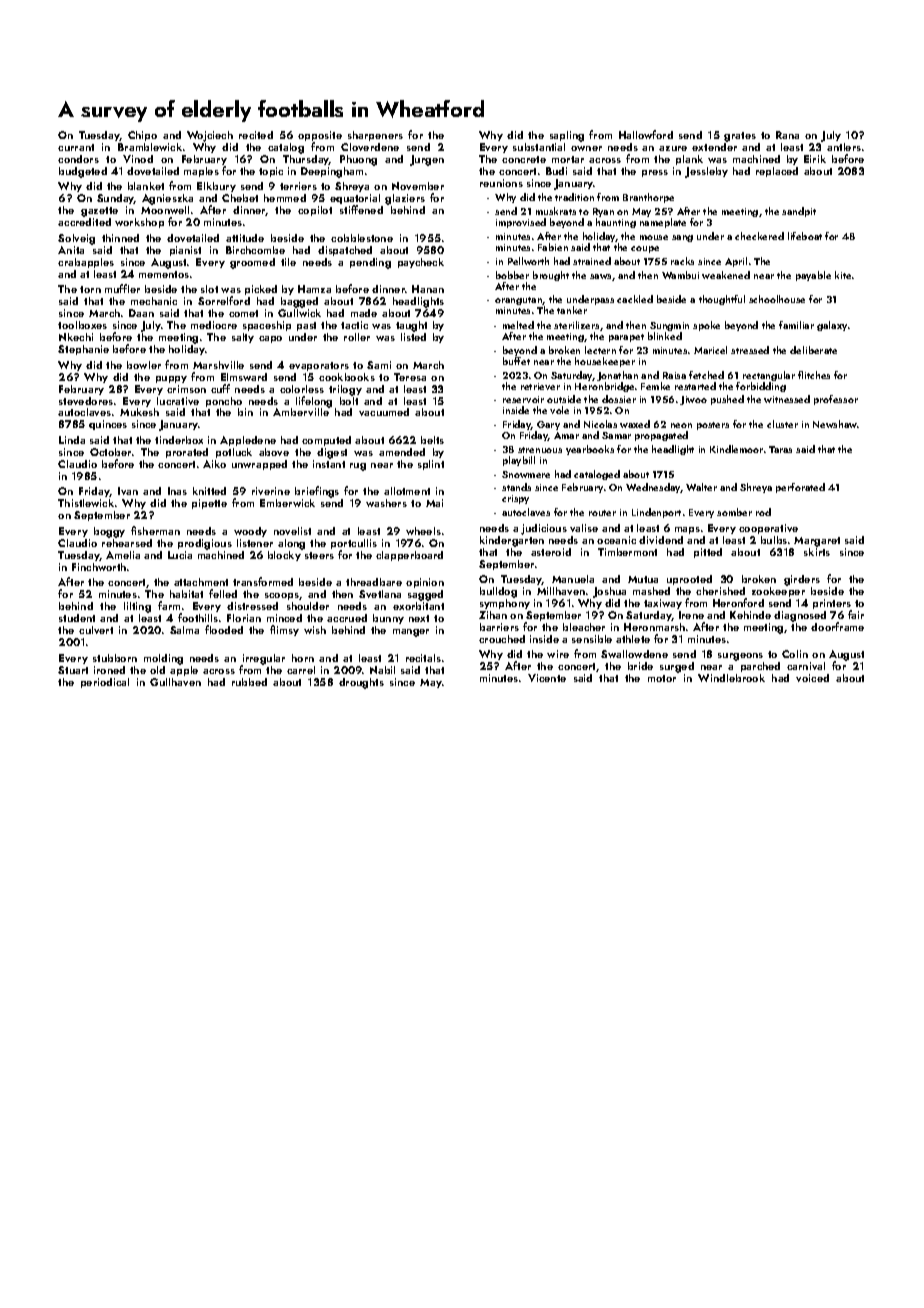 The height and width of the screenshot is (1308, 924). What do you see at coordinates (547, 678) in the screenshot?
I see `Vicente` at bounding box center [547, 678].
